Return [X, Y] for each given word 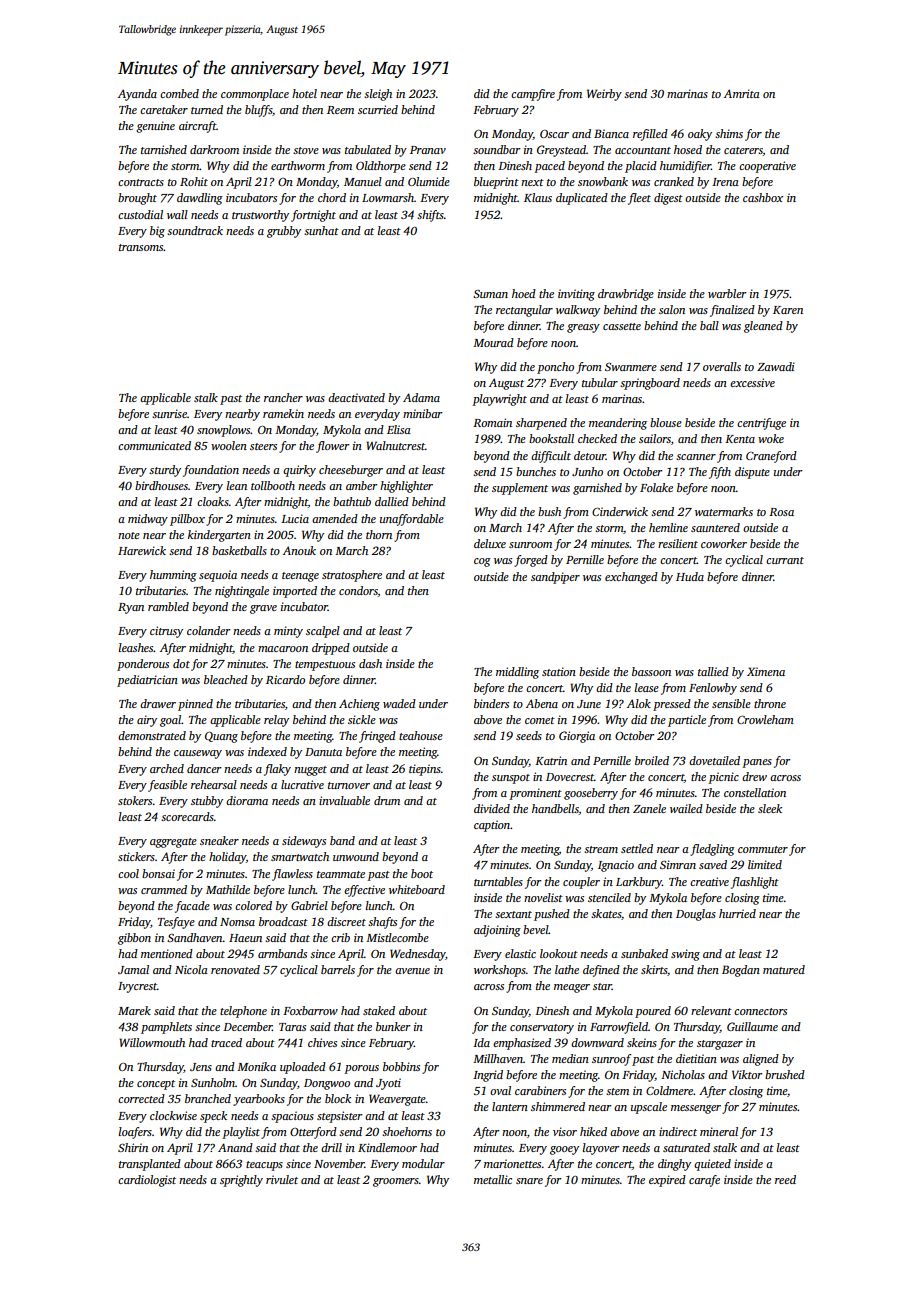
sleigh [378, 95]
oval [500, 1090]
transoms [141, 247]
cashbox [763, 197]
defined [601, 971]
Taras [292, 1027]
